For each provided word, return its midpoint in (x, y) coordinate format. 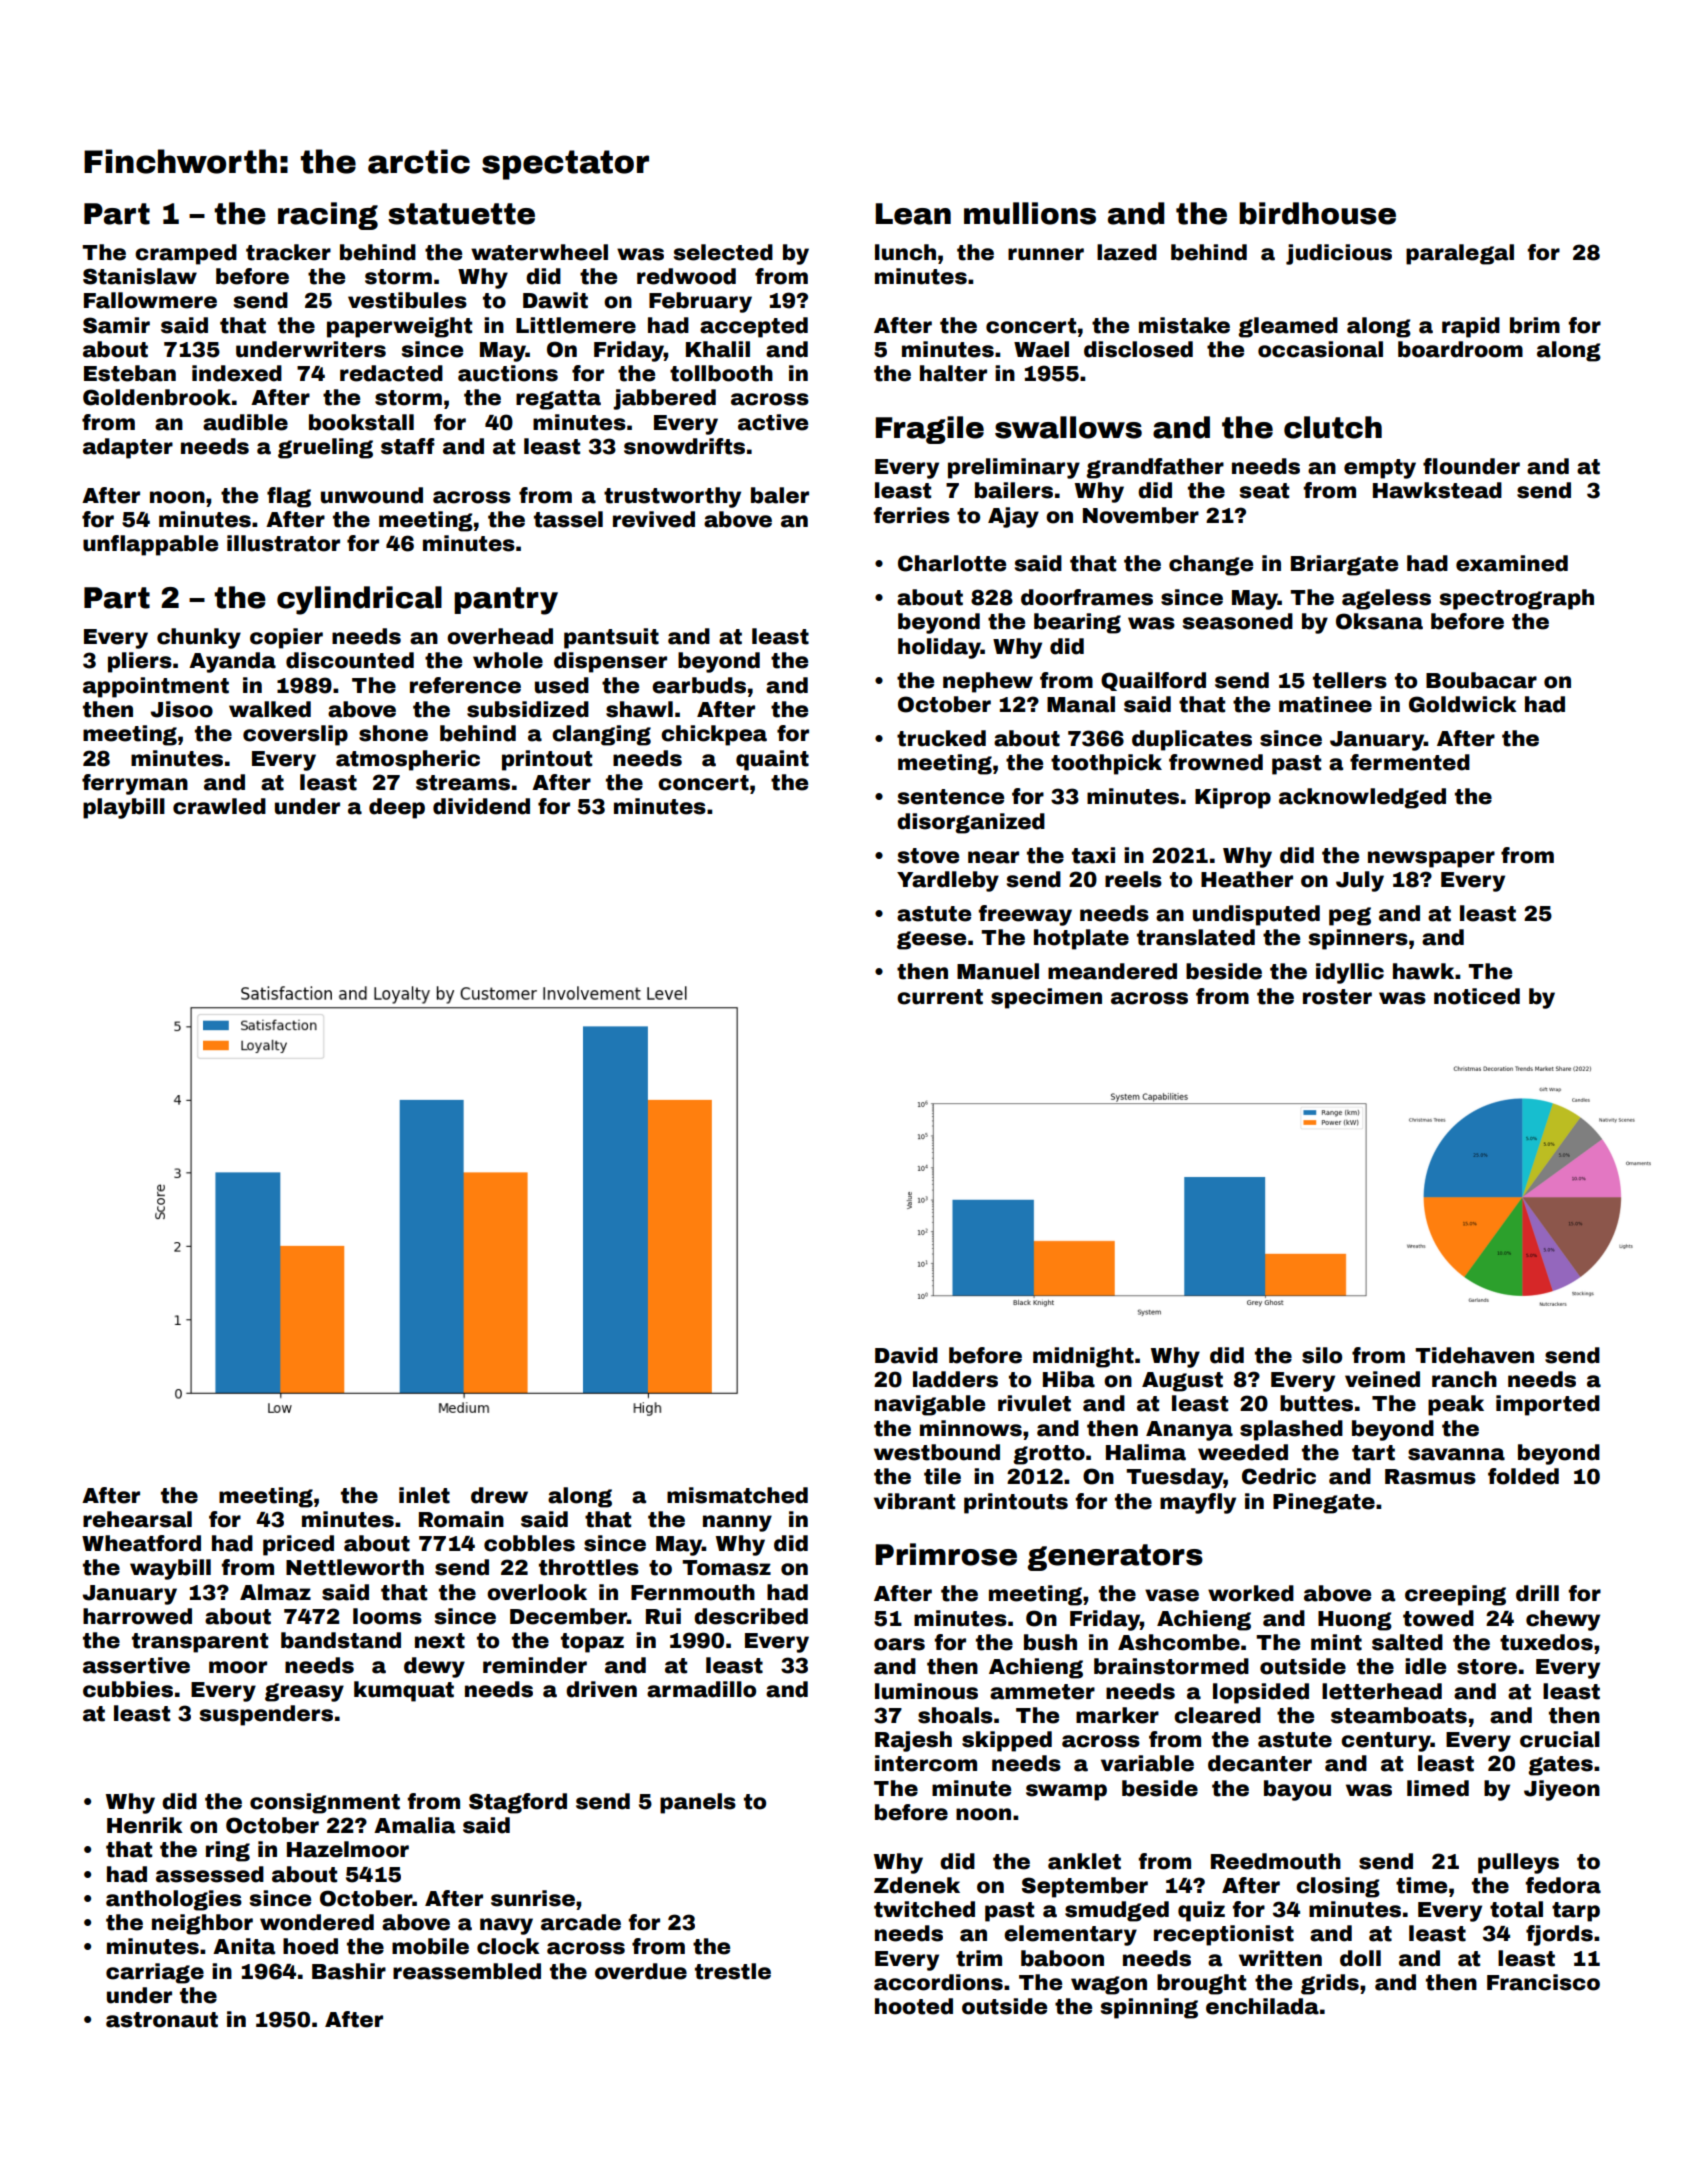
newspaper (1431, 859)
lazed (1127, 252)
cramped (186, 254)
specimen (1046, 998)
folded (1523, 1476)
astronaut (162, 2020)
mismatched (737, 1495)
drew (499, 1495)
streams (463, 783)
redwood (686, 276)
